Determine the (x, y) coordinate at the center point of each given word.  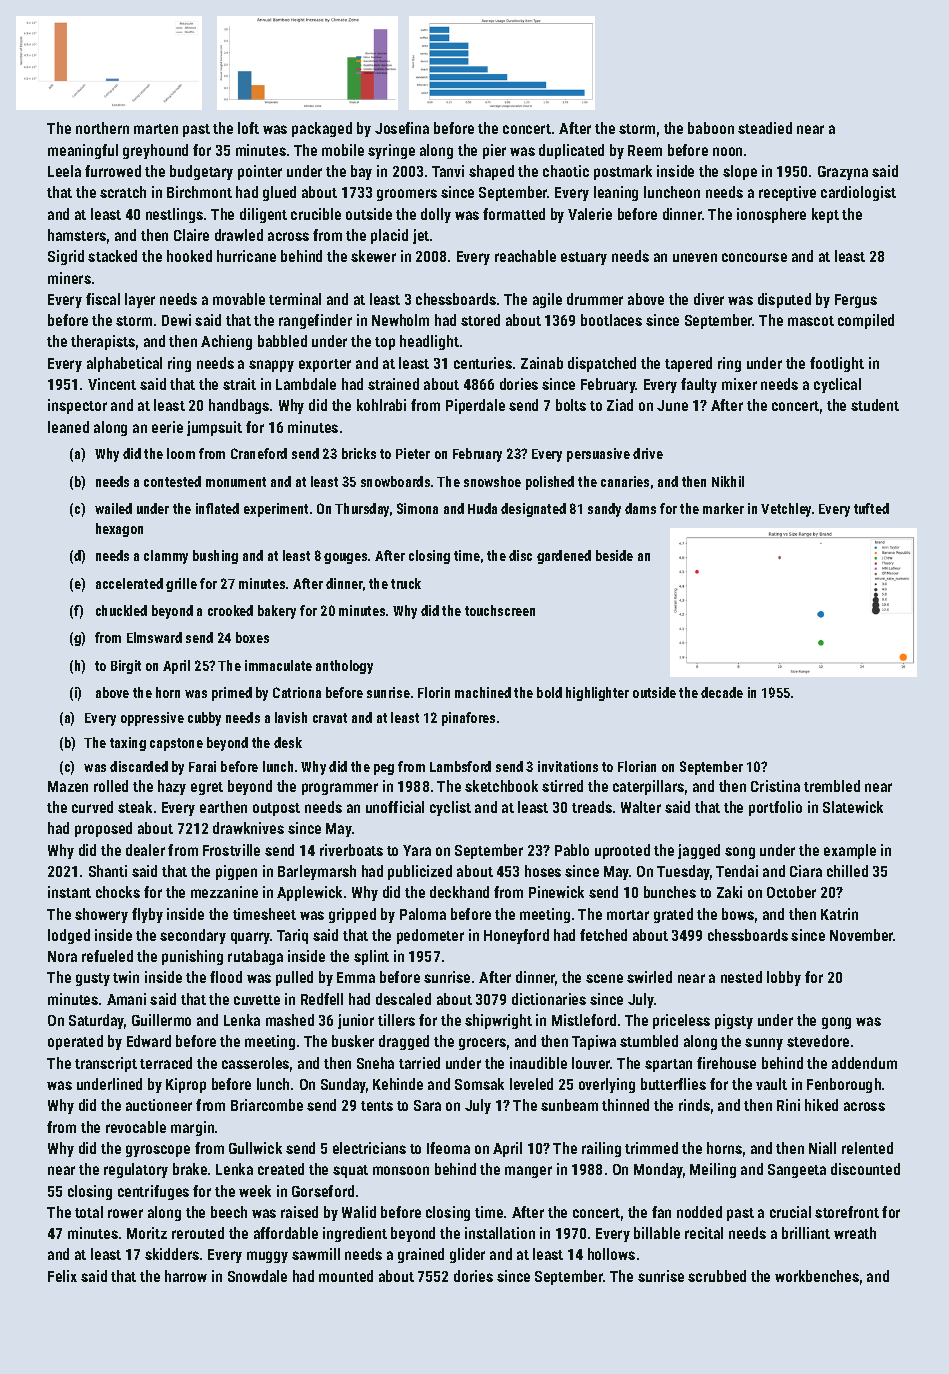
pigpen (236, 872)
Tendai (737, 871)
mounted (346, 1276)
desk (288, 742)
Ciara (806, 871)
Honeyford (516, 936)
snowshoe (492, 481)
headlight (429, 342)
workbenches (817, 1276)
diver (709, 299)
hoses (543, 871)
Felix (62, 1276)
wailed (113, 508)
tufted (871, 508)
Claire (191, 235)
